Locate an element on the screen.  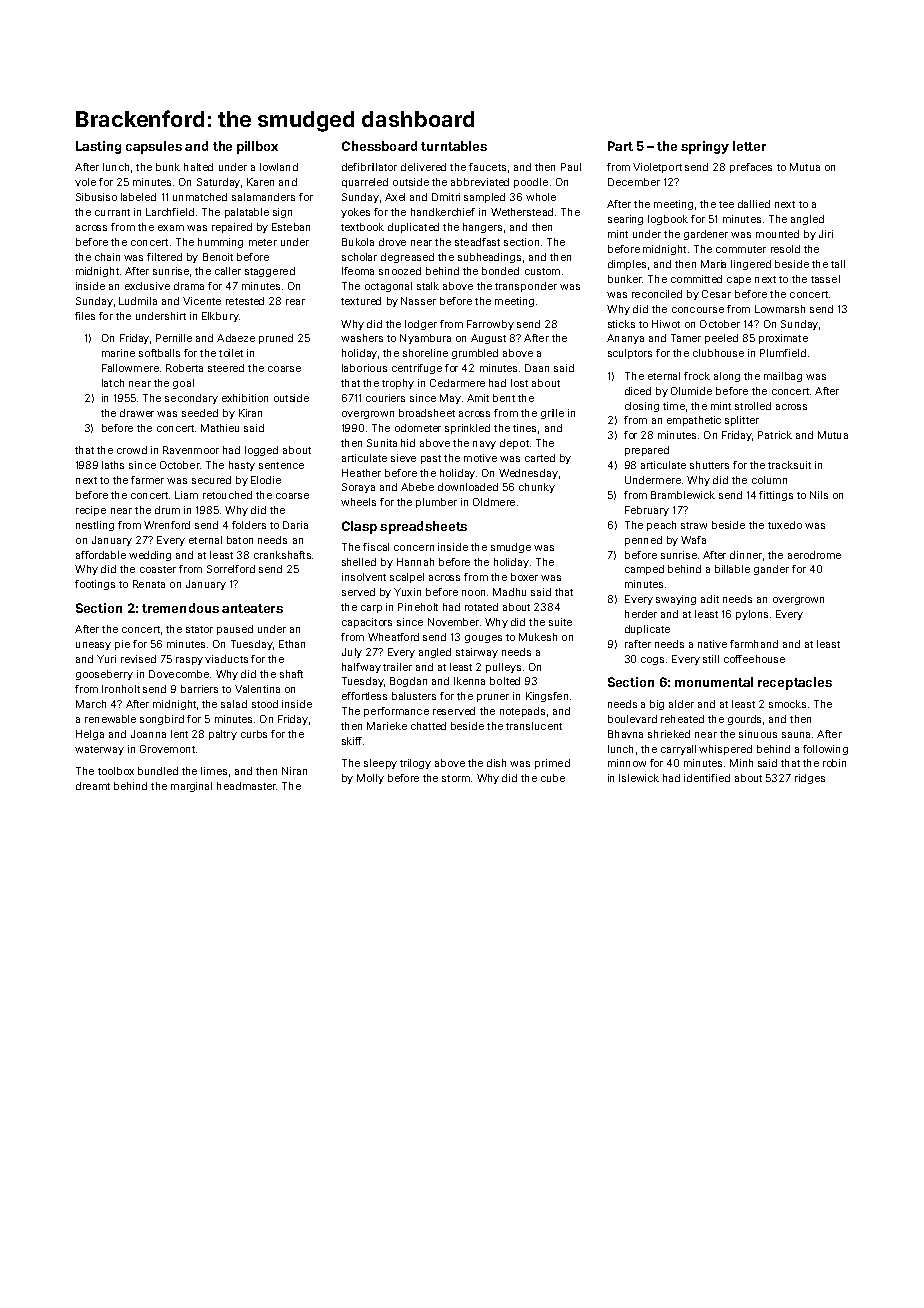
robin is located at coordinates (834, 763).
